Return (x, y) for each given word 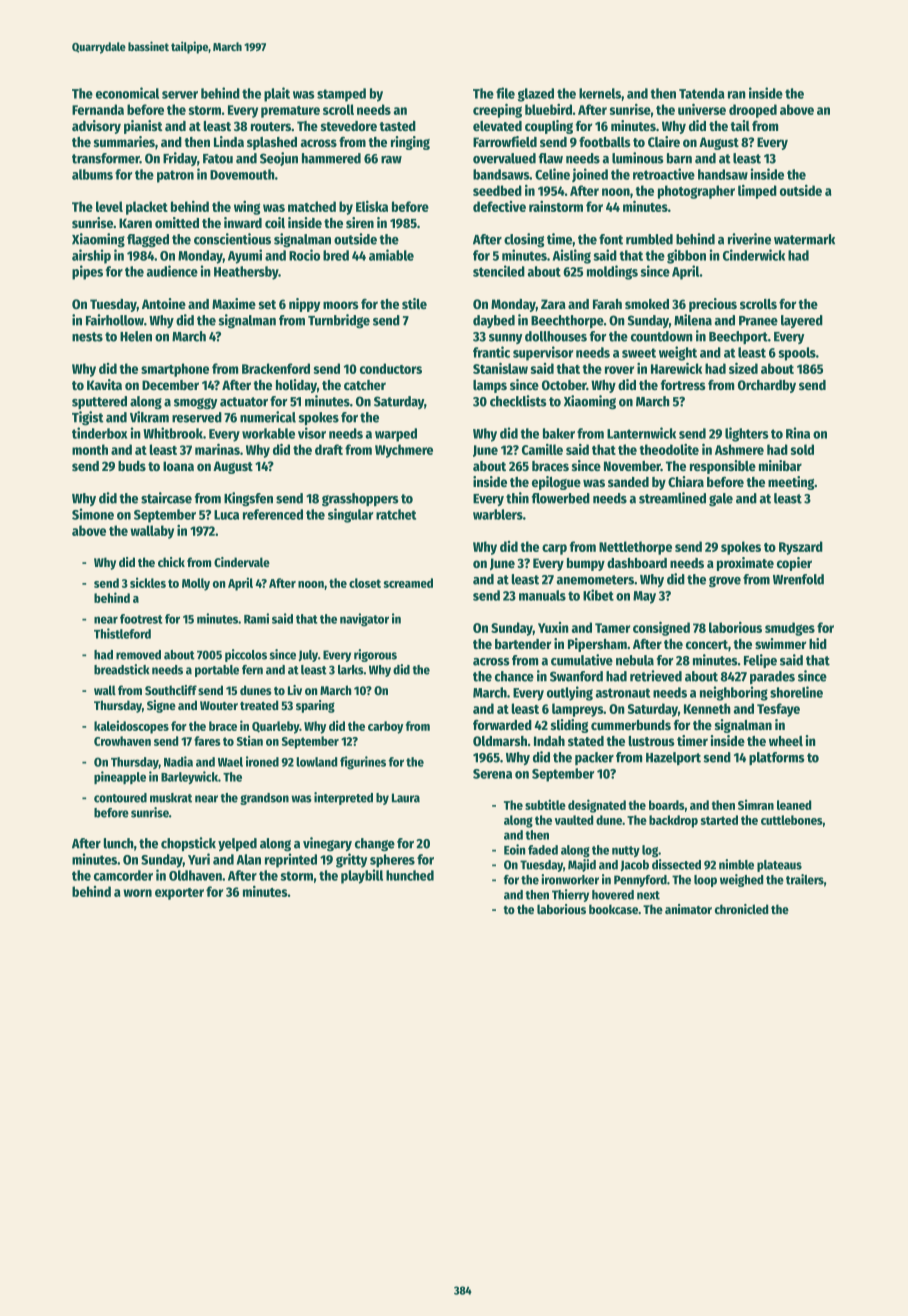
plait (277, 94)
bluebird (548, 109)
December (170, 385)
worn (137, 893)
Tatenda (702, 93)
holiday (296, 386)
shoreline (796, 692)
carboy (385, 727)
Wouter (219, 705)
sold (802, 449)
